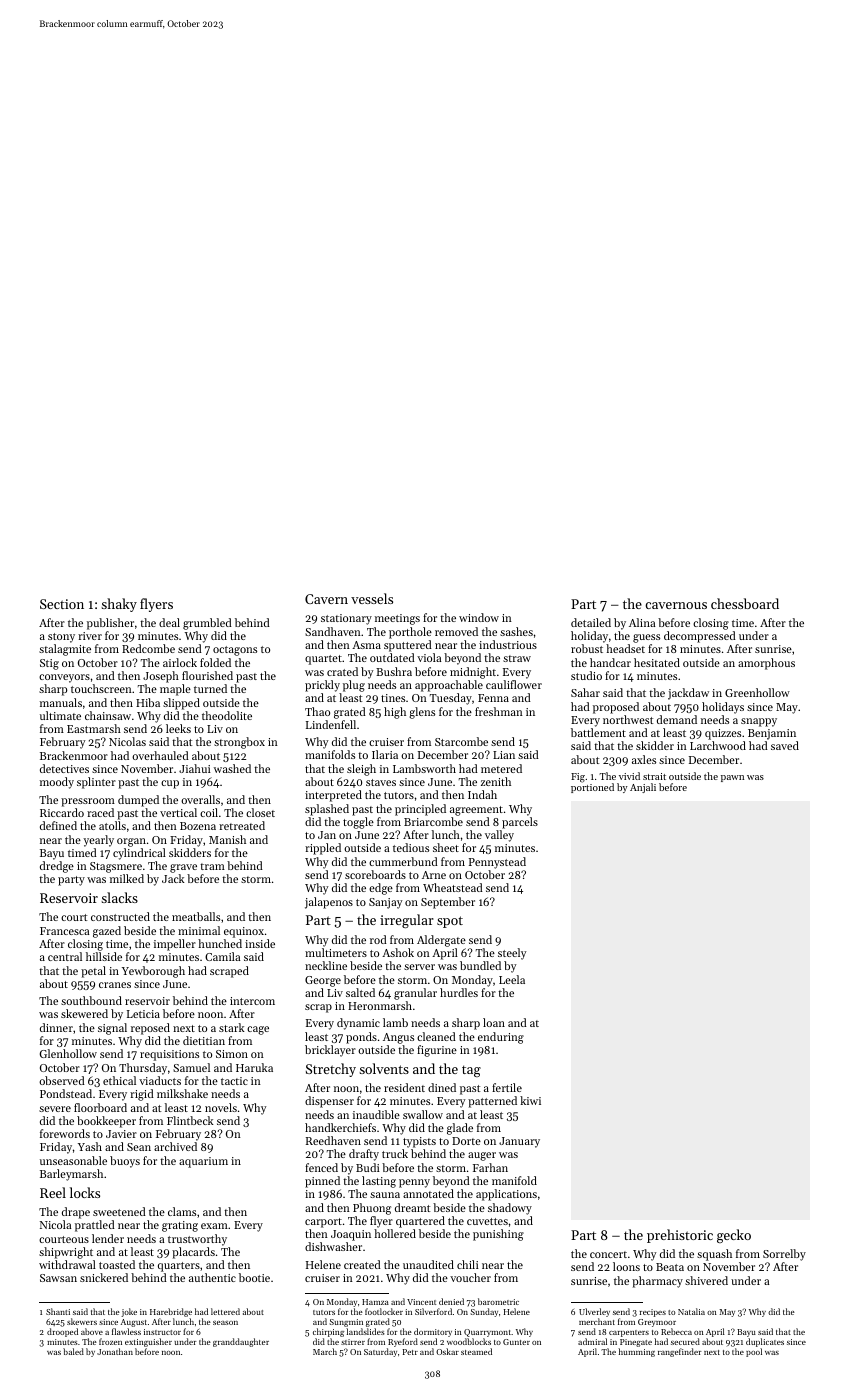 The image size is (849, 1400). Describe the element at coordinates (680, 1236) in the screenshot. I see `prehistoric` at that location.
